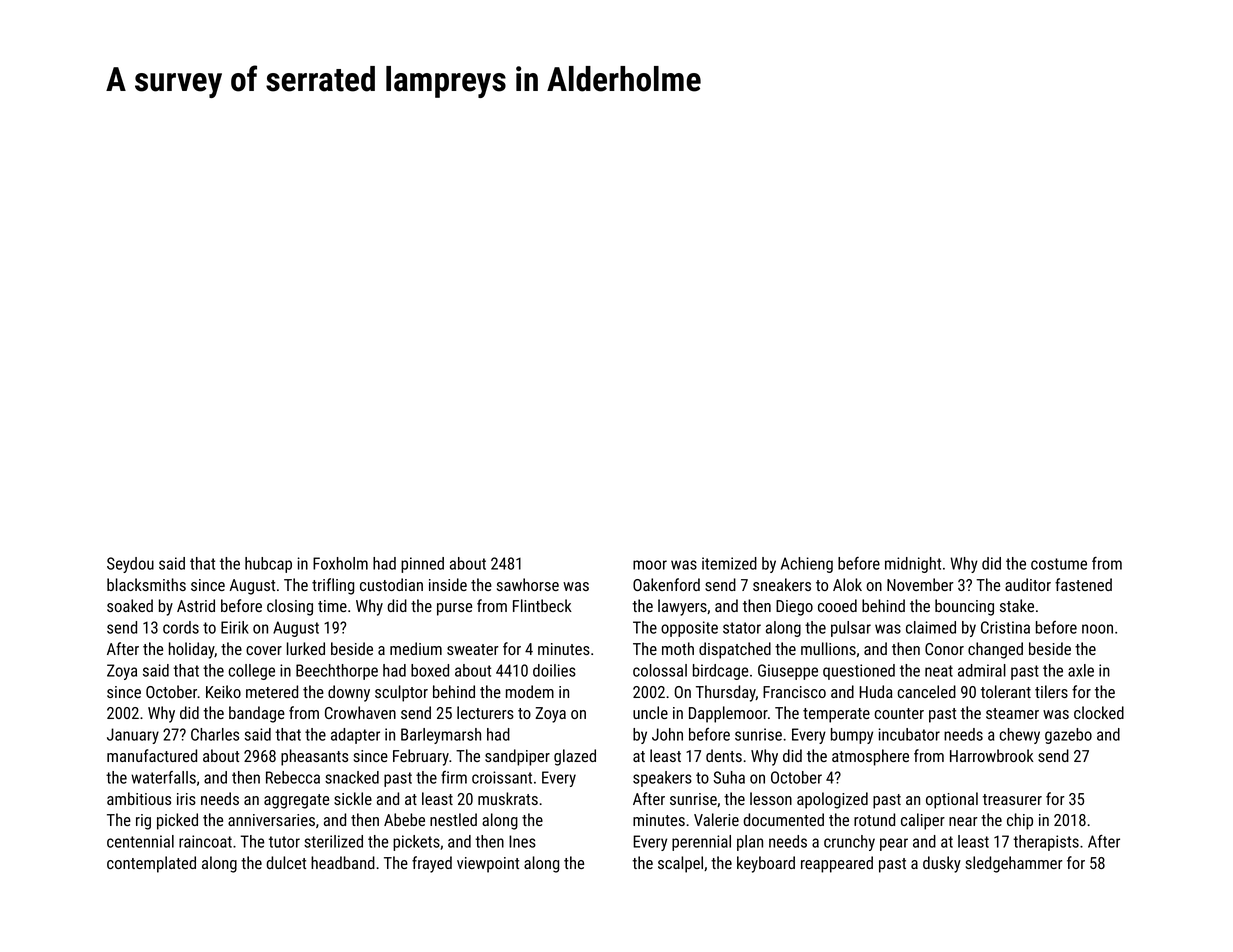 The height and width of the screenshot is (952, 1233). What do you see at coordinates (257, 714) in the screenshot?
I see `bandage` at bounding box center [257, 714].
